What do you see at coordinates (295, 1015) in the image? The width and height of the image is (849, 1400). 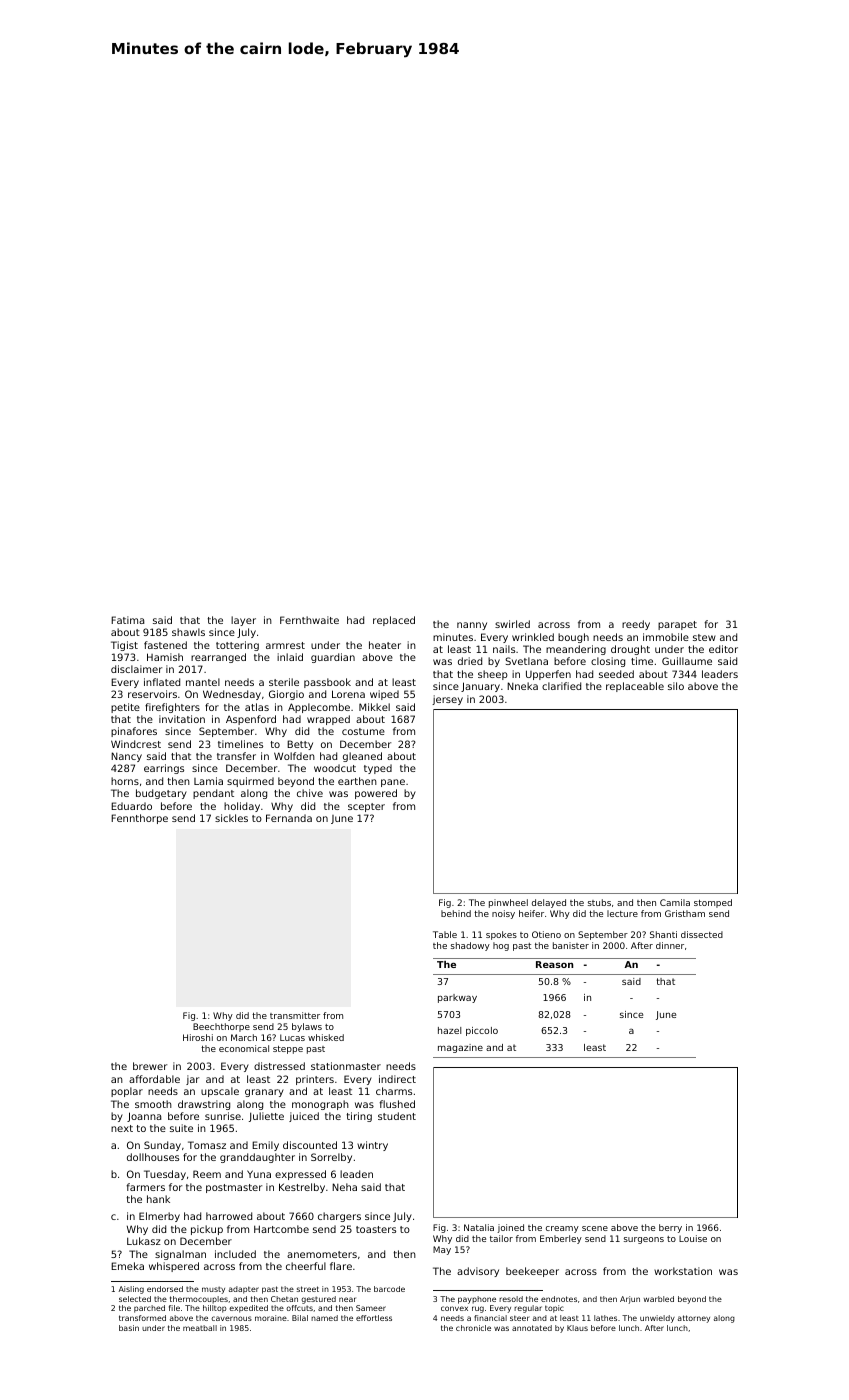 I see `transmitter` at bounding box center [295, 1015].
